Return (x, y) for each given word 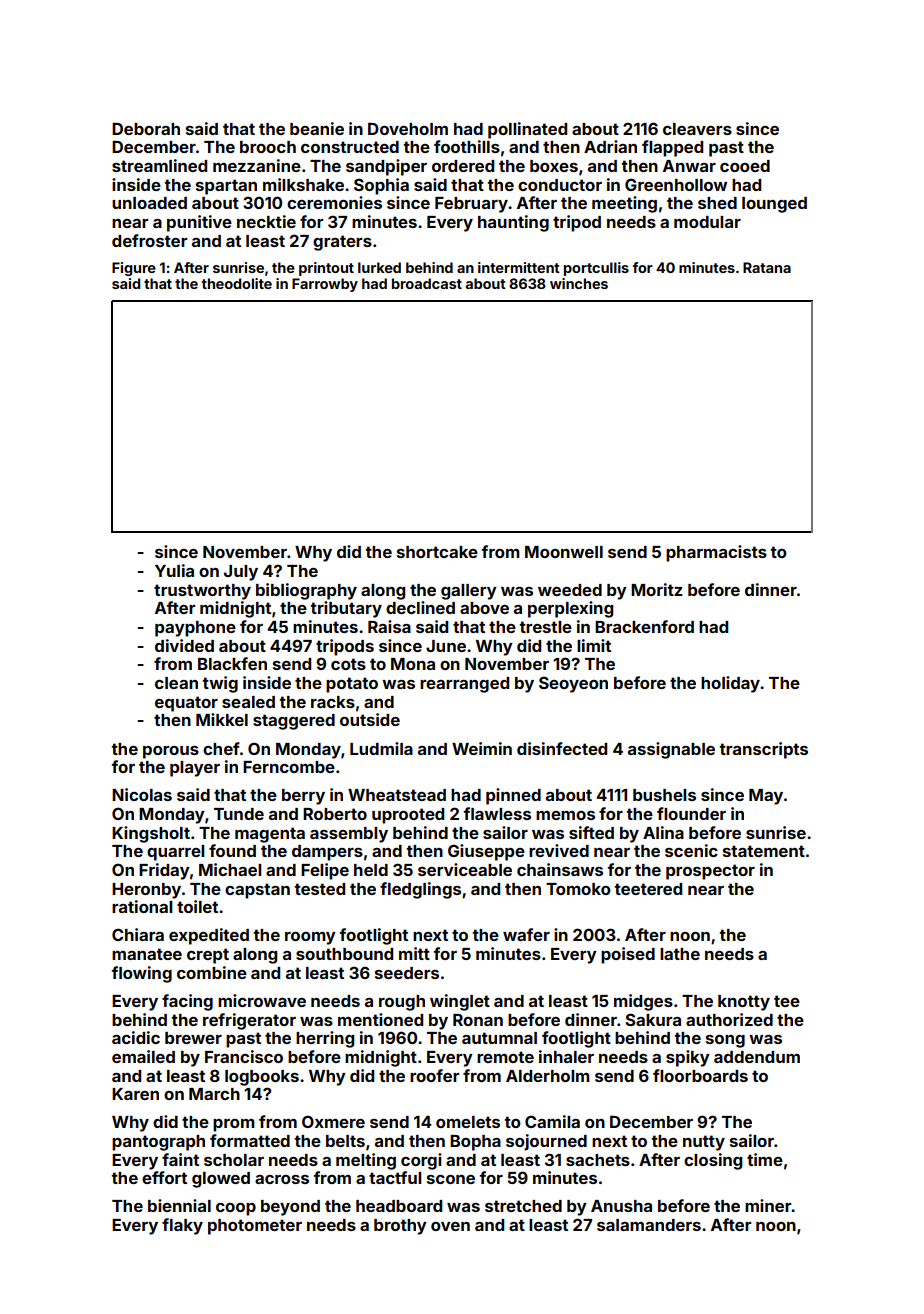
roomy (310, 938)
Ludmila (381, 748)
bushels (664, 795)
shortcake (437, 552)
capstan (257, 891)
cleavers (697, 129)
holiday (731, 684)
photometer (255, 1227)
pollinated (527, 130)
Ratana (767, 267)
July (241, 573)
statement (764, 851)
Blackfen (232, 663)
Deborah (146, 128)
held (371, 870)
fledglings (420, 890)
